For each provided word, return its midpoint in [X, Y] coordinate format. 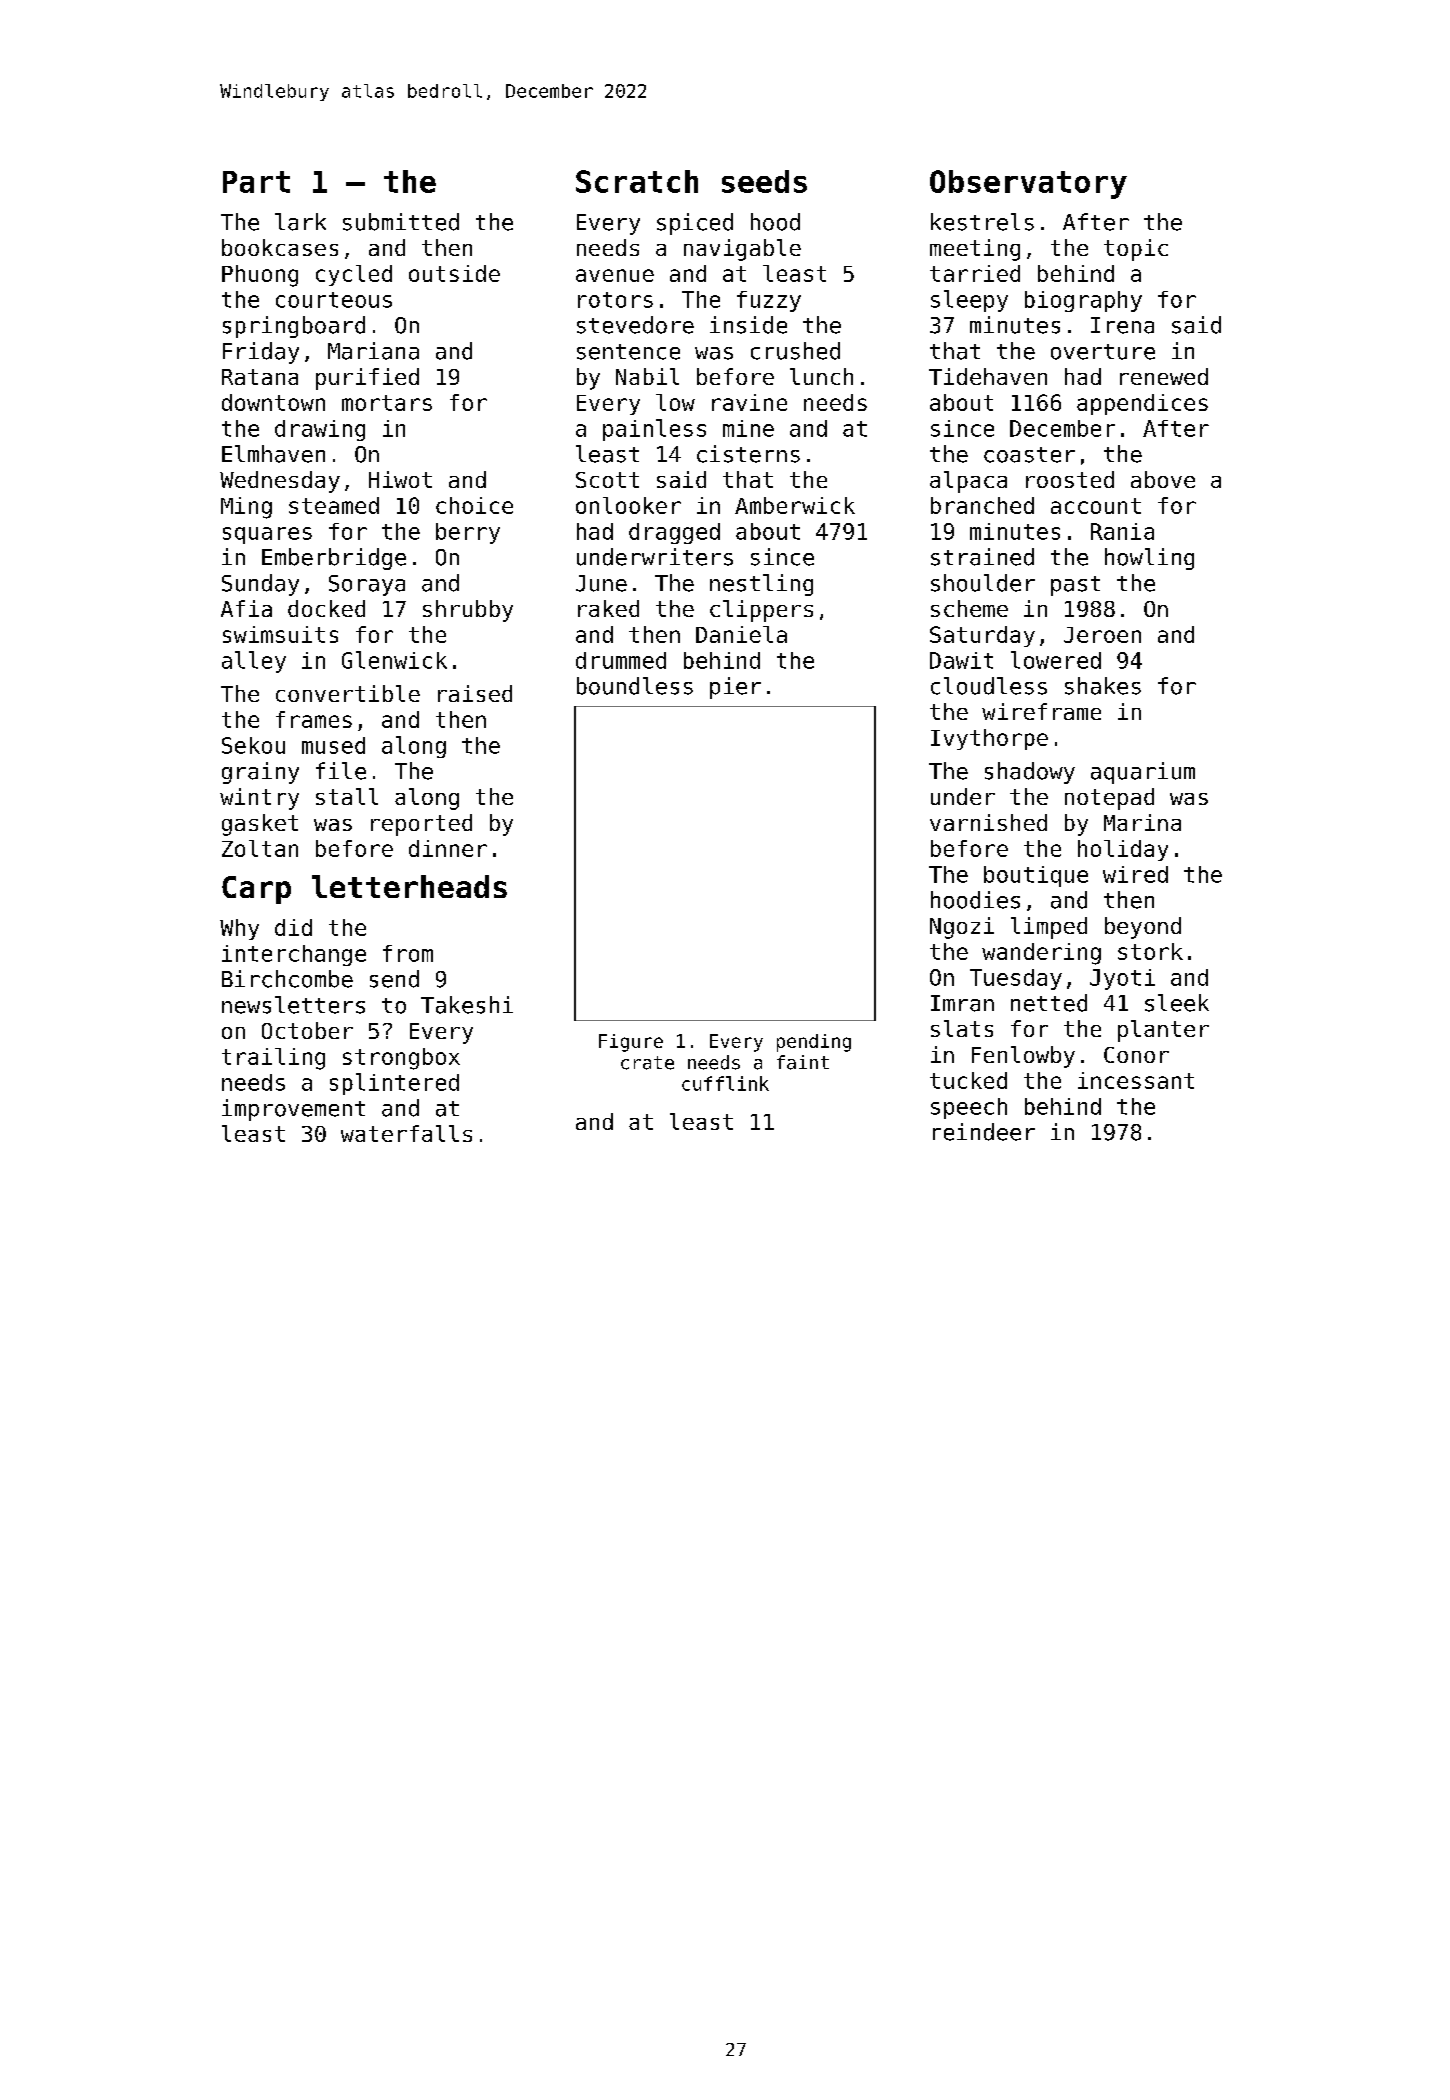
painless [654, 430]
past [1075, 586]
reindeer [984, 1132]
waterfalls [406, 1133]
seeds [764, 181]
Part [256, 182]
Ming [246, 508]
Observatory [1028, 184]
